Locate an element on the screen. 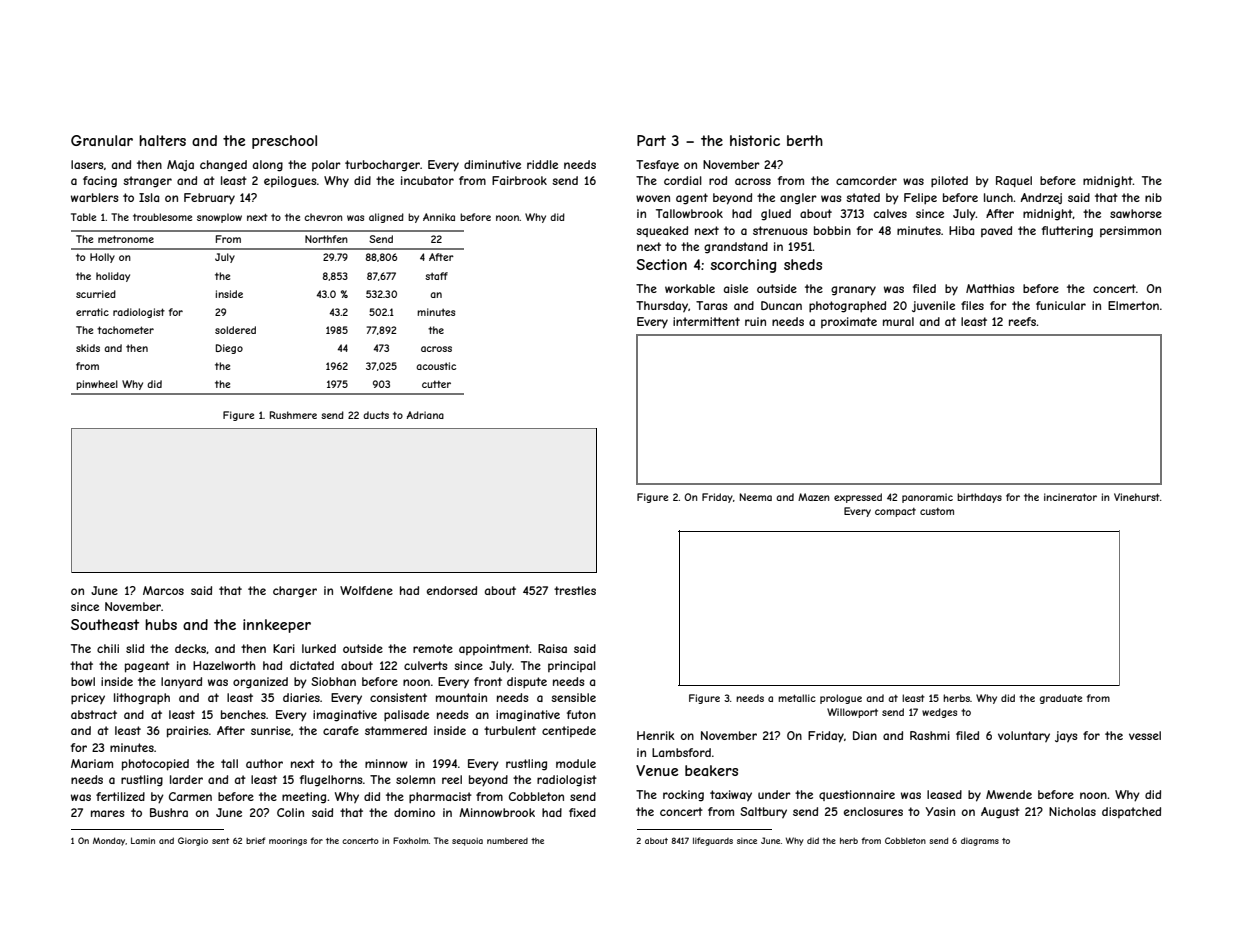  birthdays is located at coordinates (979, 498).
